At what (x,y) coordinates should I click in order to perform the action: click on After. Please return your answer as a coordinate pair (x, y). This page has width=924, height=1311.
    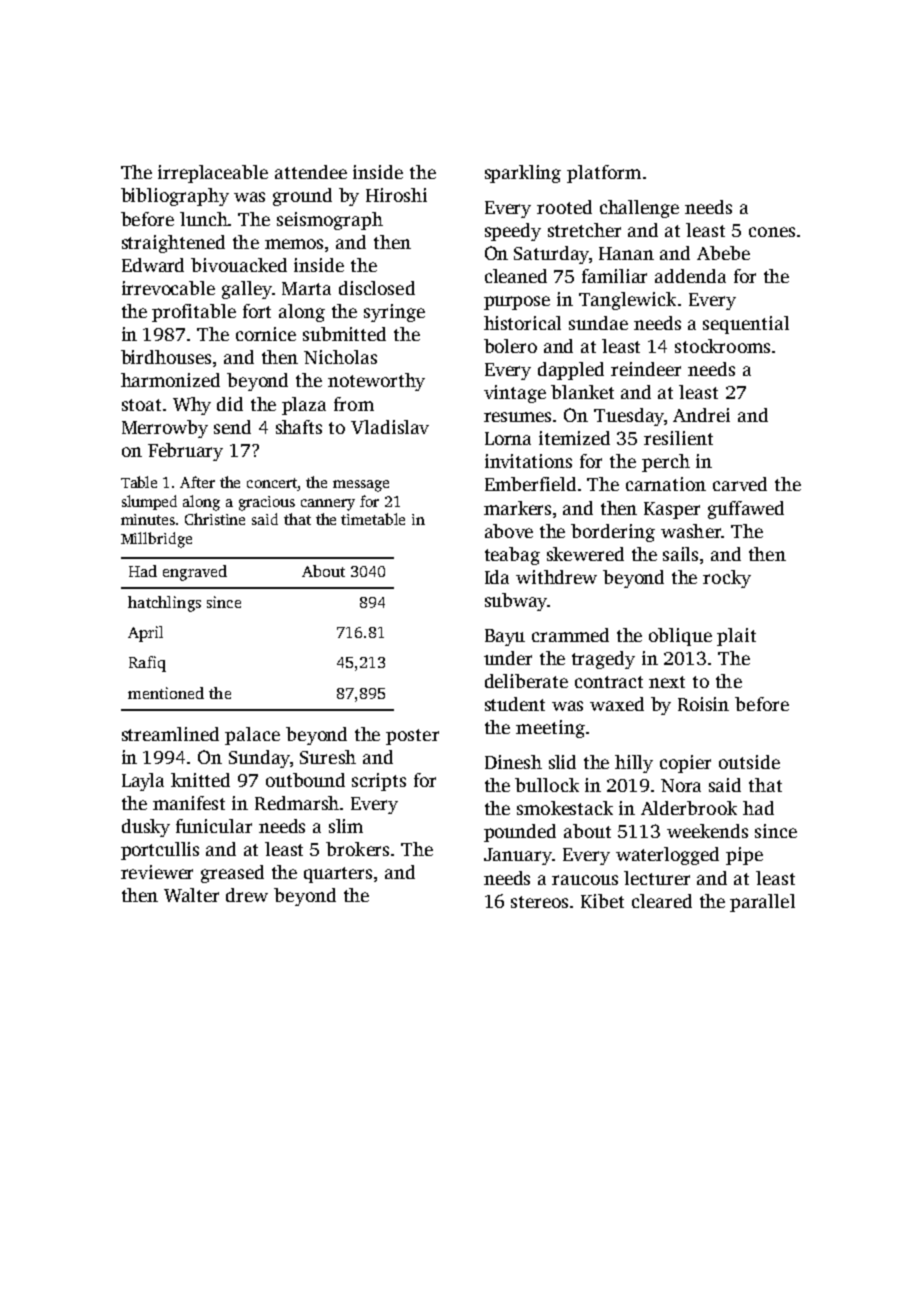
    Looking at the image, I should click on (197, 482).
